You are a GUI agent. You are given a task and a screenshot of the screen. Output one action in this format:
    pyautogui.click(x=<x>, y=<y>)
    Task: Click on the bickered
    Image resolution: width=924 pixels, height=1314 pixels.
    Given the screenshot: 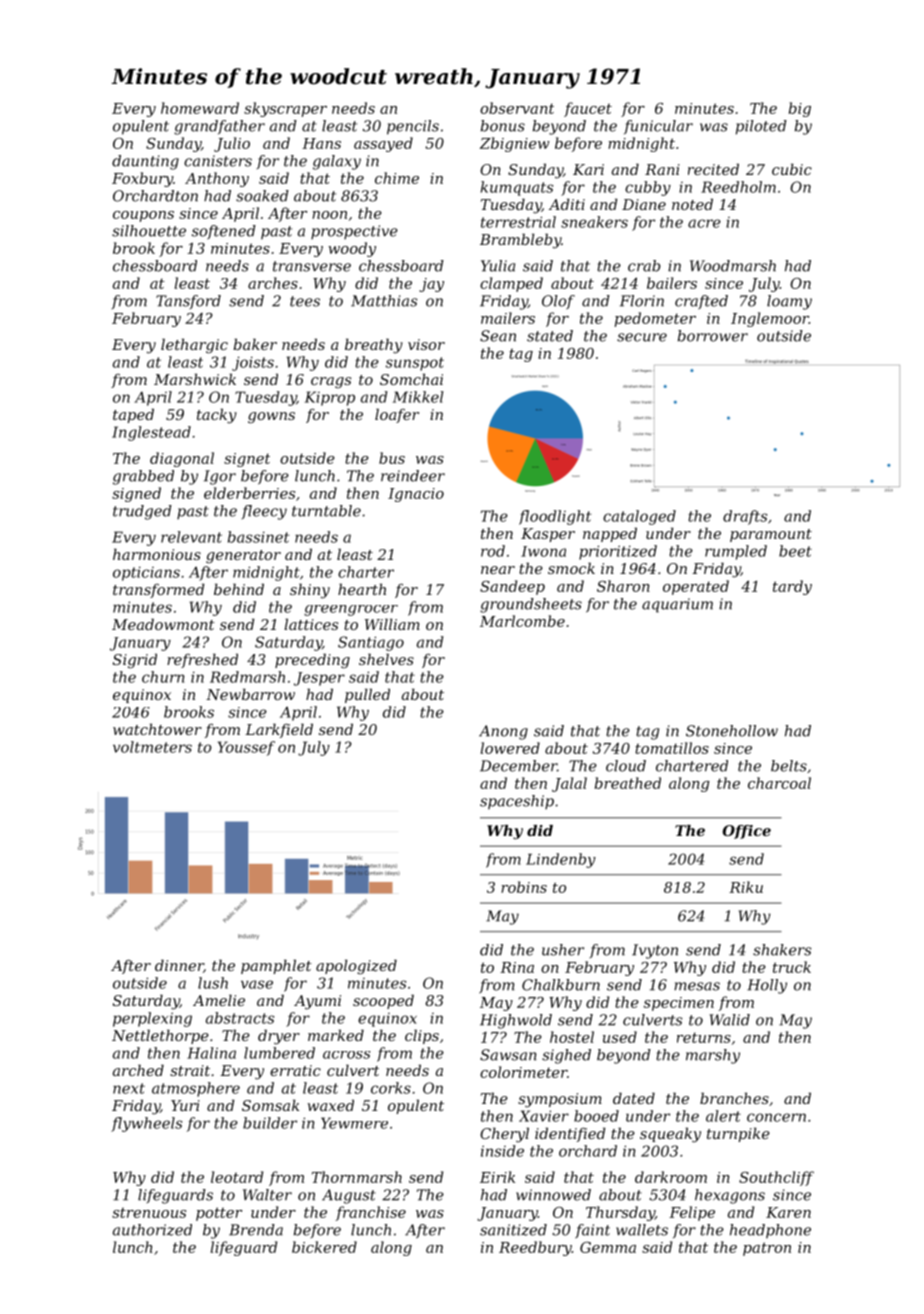 What is the action you would take?
    pyautogui.click(x=324, y=1247)
